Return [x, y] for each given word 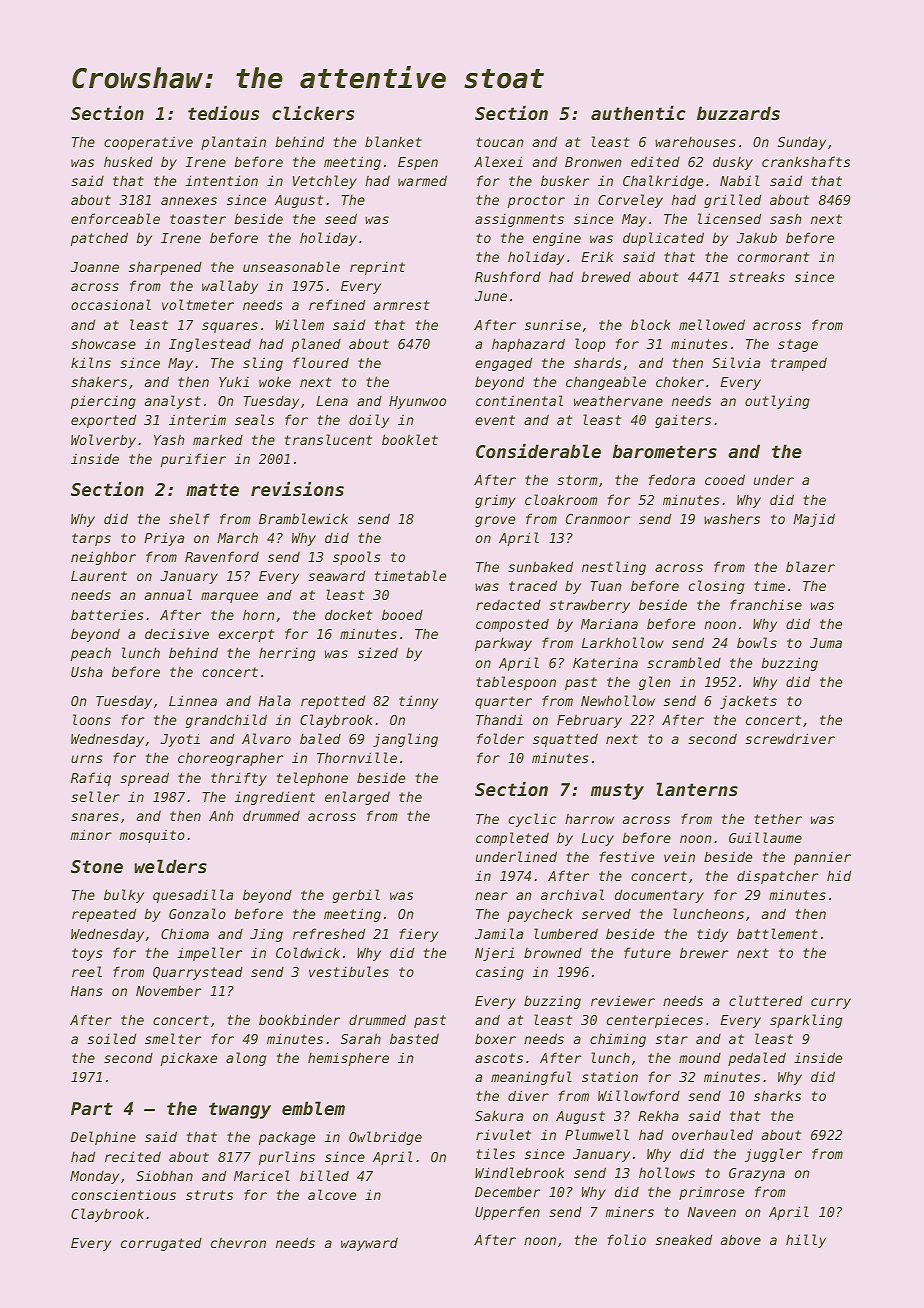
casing [500, 973]
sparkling [806, 1021]
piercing [103, 402]
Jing [266, 935]
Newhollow [618, 700]
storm [577, 480]
